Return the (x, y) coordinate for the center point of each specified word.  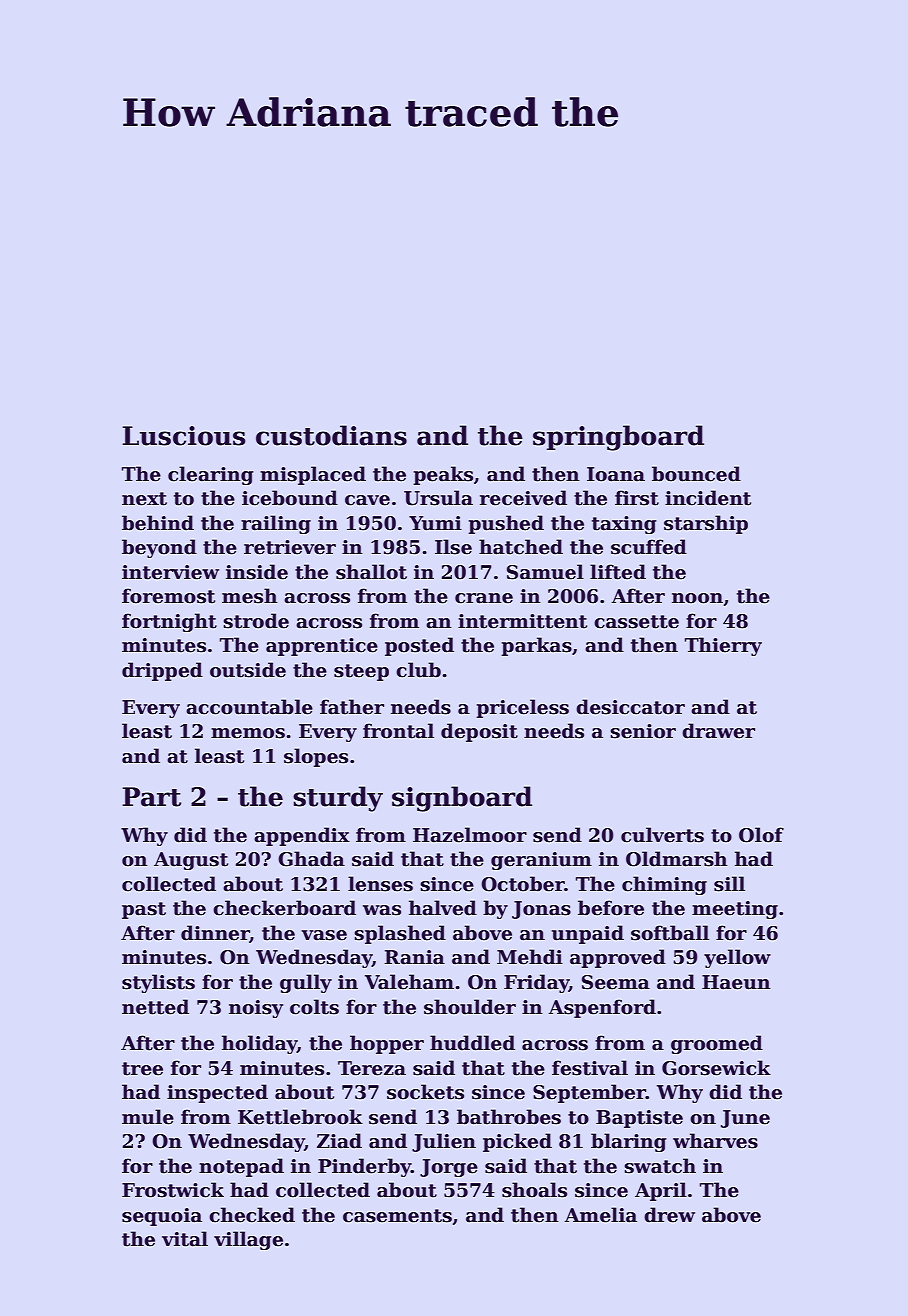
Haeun (736, 982)
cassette (636, 622)
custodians (331, 435)
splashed (400, 934)
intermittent (522, 621)
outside (248, 670)
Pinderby (364, 1167)
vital (185, 1239)
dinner (215, 934)
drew (669, 1215)
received (523, 498)
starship (706, 524)
